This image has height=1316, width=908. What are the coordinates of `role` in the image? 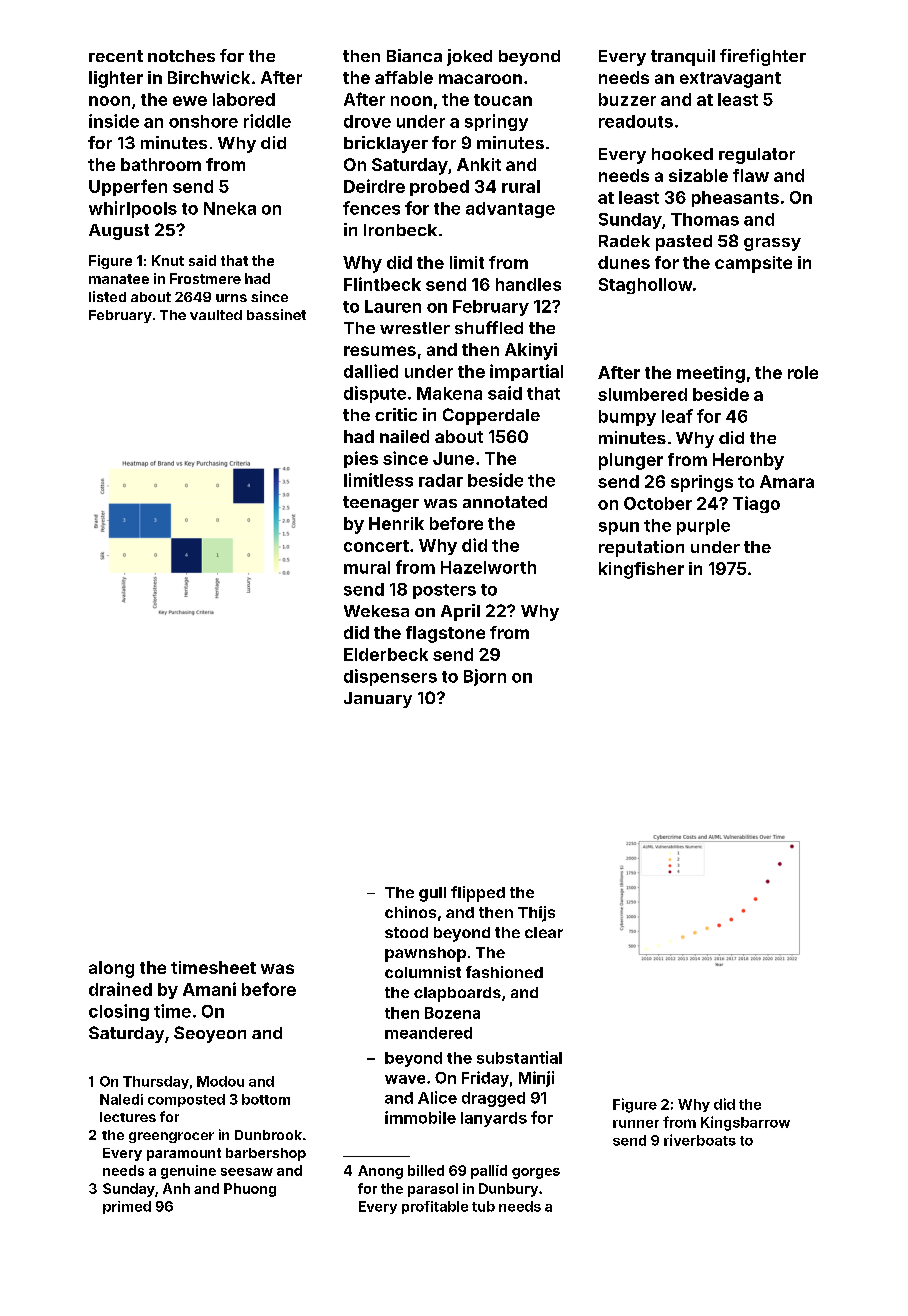 It's located at (803, 372).
